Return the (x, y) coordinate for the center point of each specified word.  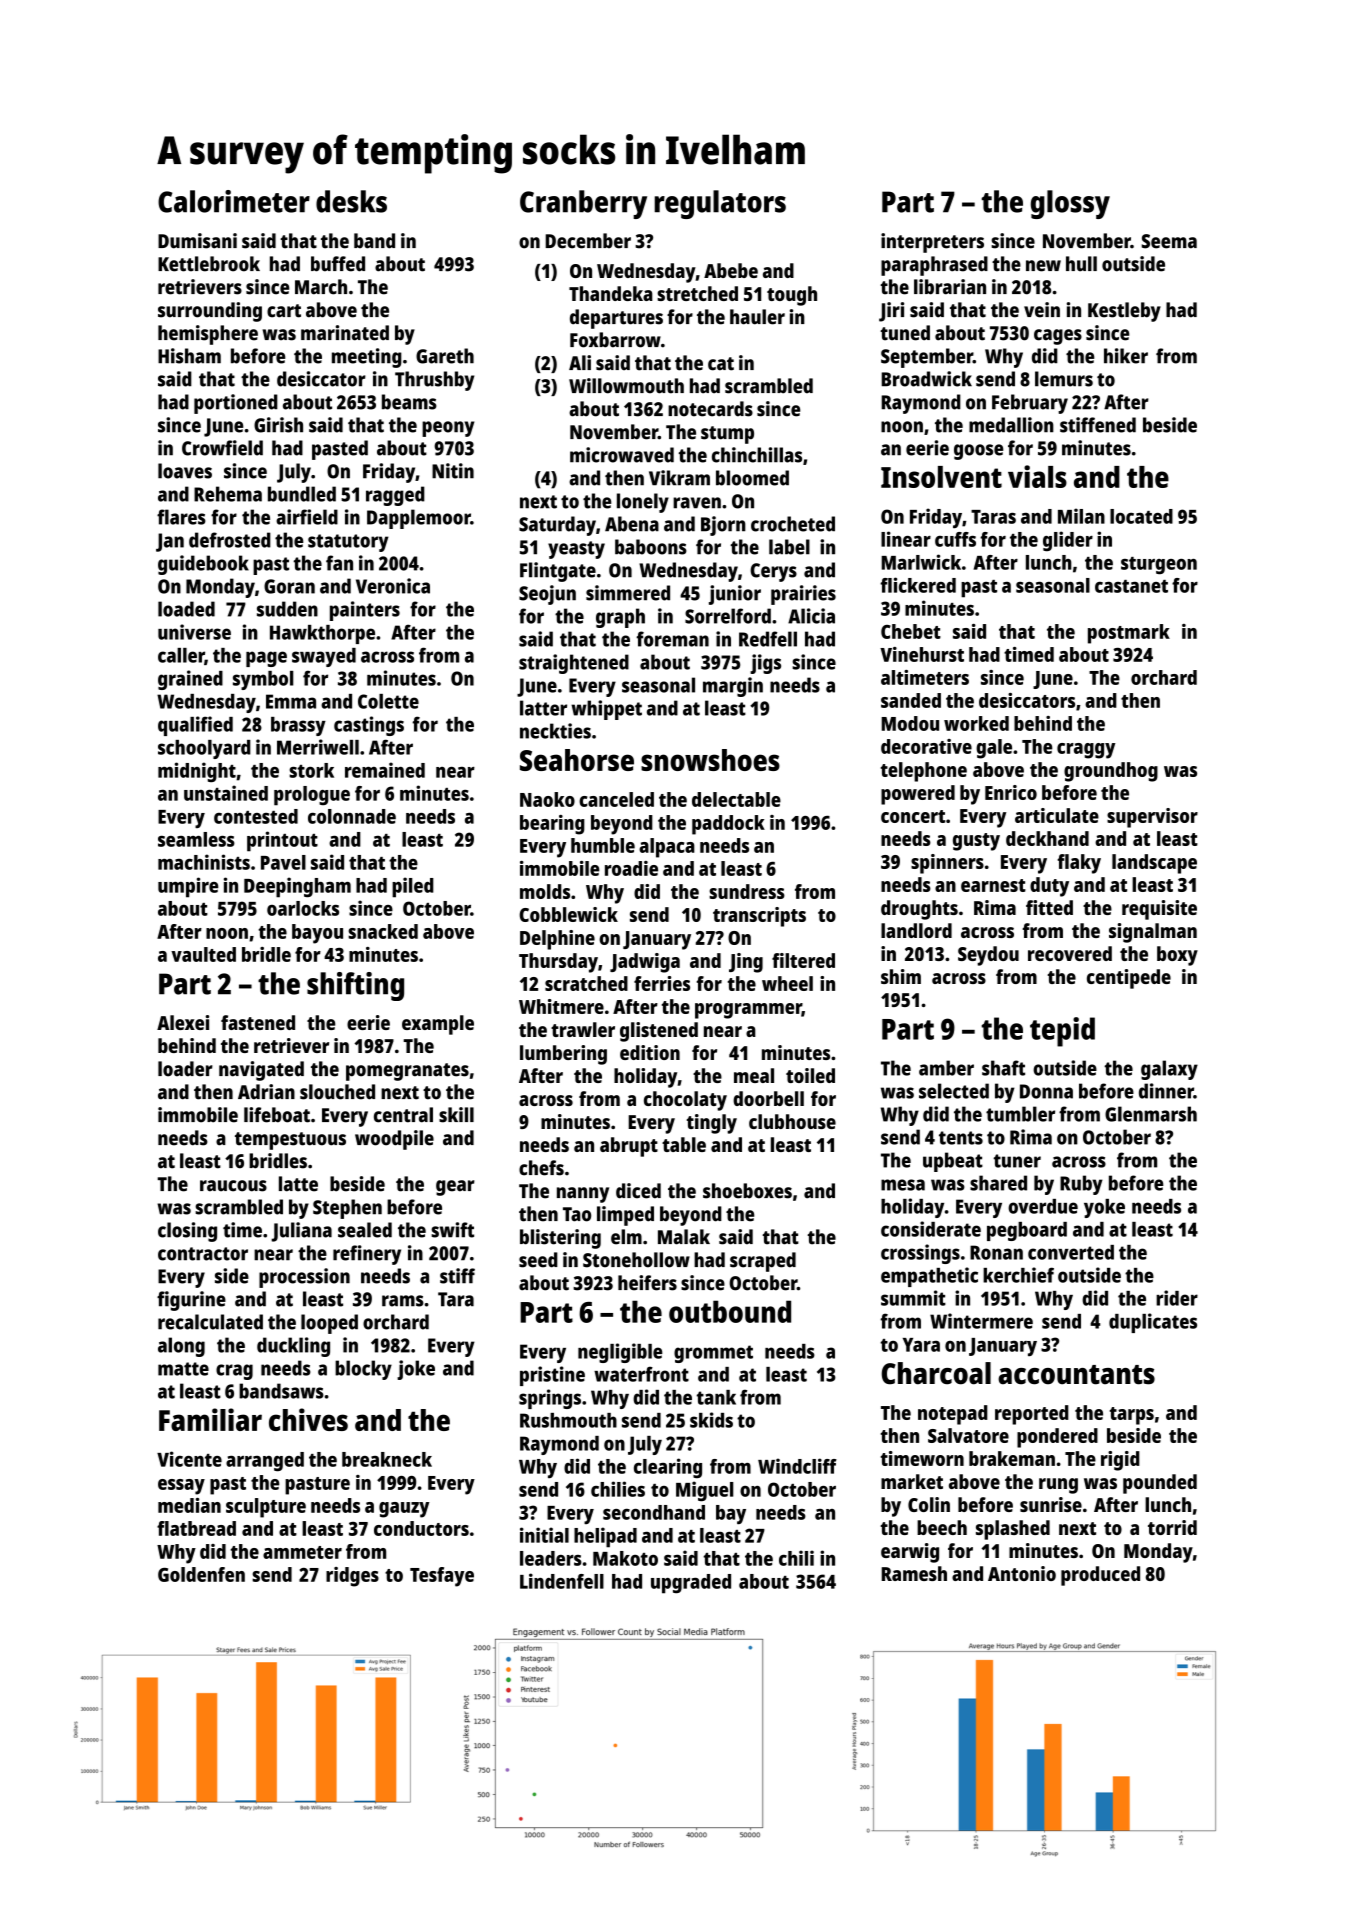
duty (1049, 887)
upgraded (691, 1584)
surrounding (210, 312)
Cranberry (583, 204)
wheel (787, 983)
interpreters (932, 243)
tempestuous (290, 1141)
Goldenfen (201, 1574)
